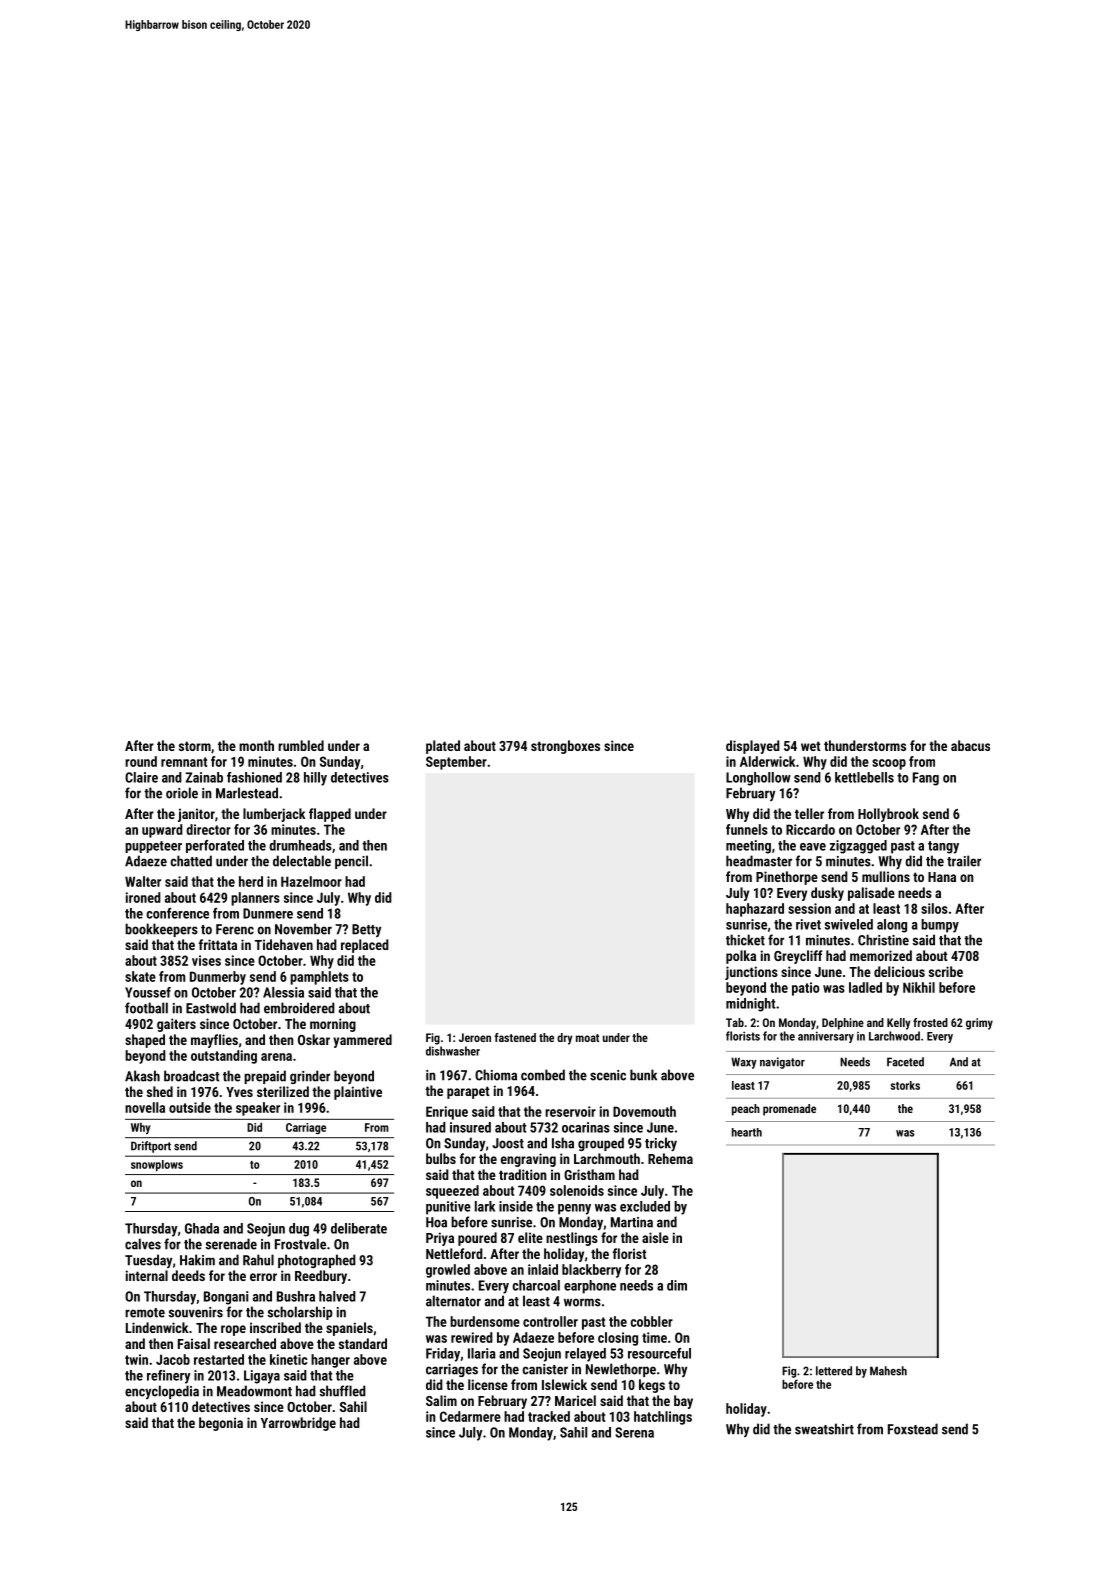 The height and width of the page is (1584, 1120). Describe the element at coordinates (268, 913) in the page. I see `Dunmere` at that location.
